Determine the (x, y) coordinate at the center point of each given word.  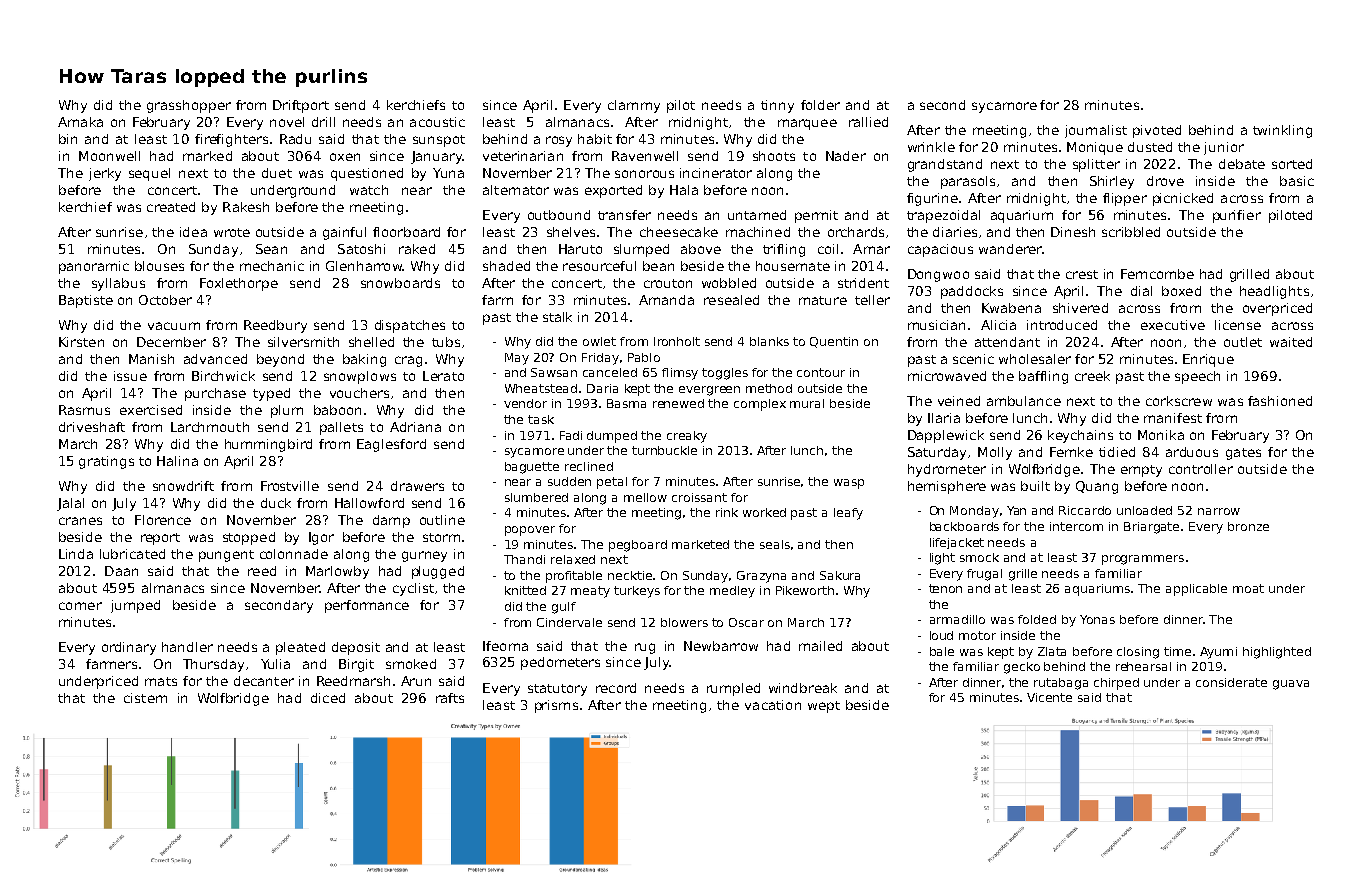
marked (207, 156)
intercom (1076, 526)
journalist (1096, 131)
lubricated (132, 554)
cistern (145, 698)
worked (764, 512)
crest (1082, 274)
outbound (559, 215)
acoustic (437, 122)
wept (824, 707)
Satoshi (361, 249)
